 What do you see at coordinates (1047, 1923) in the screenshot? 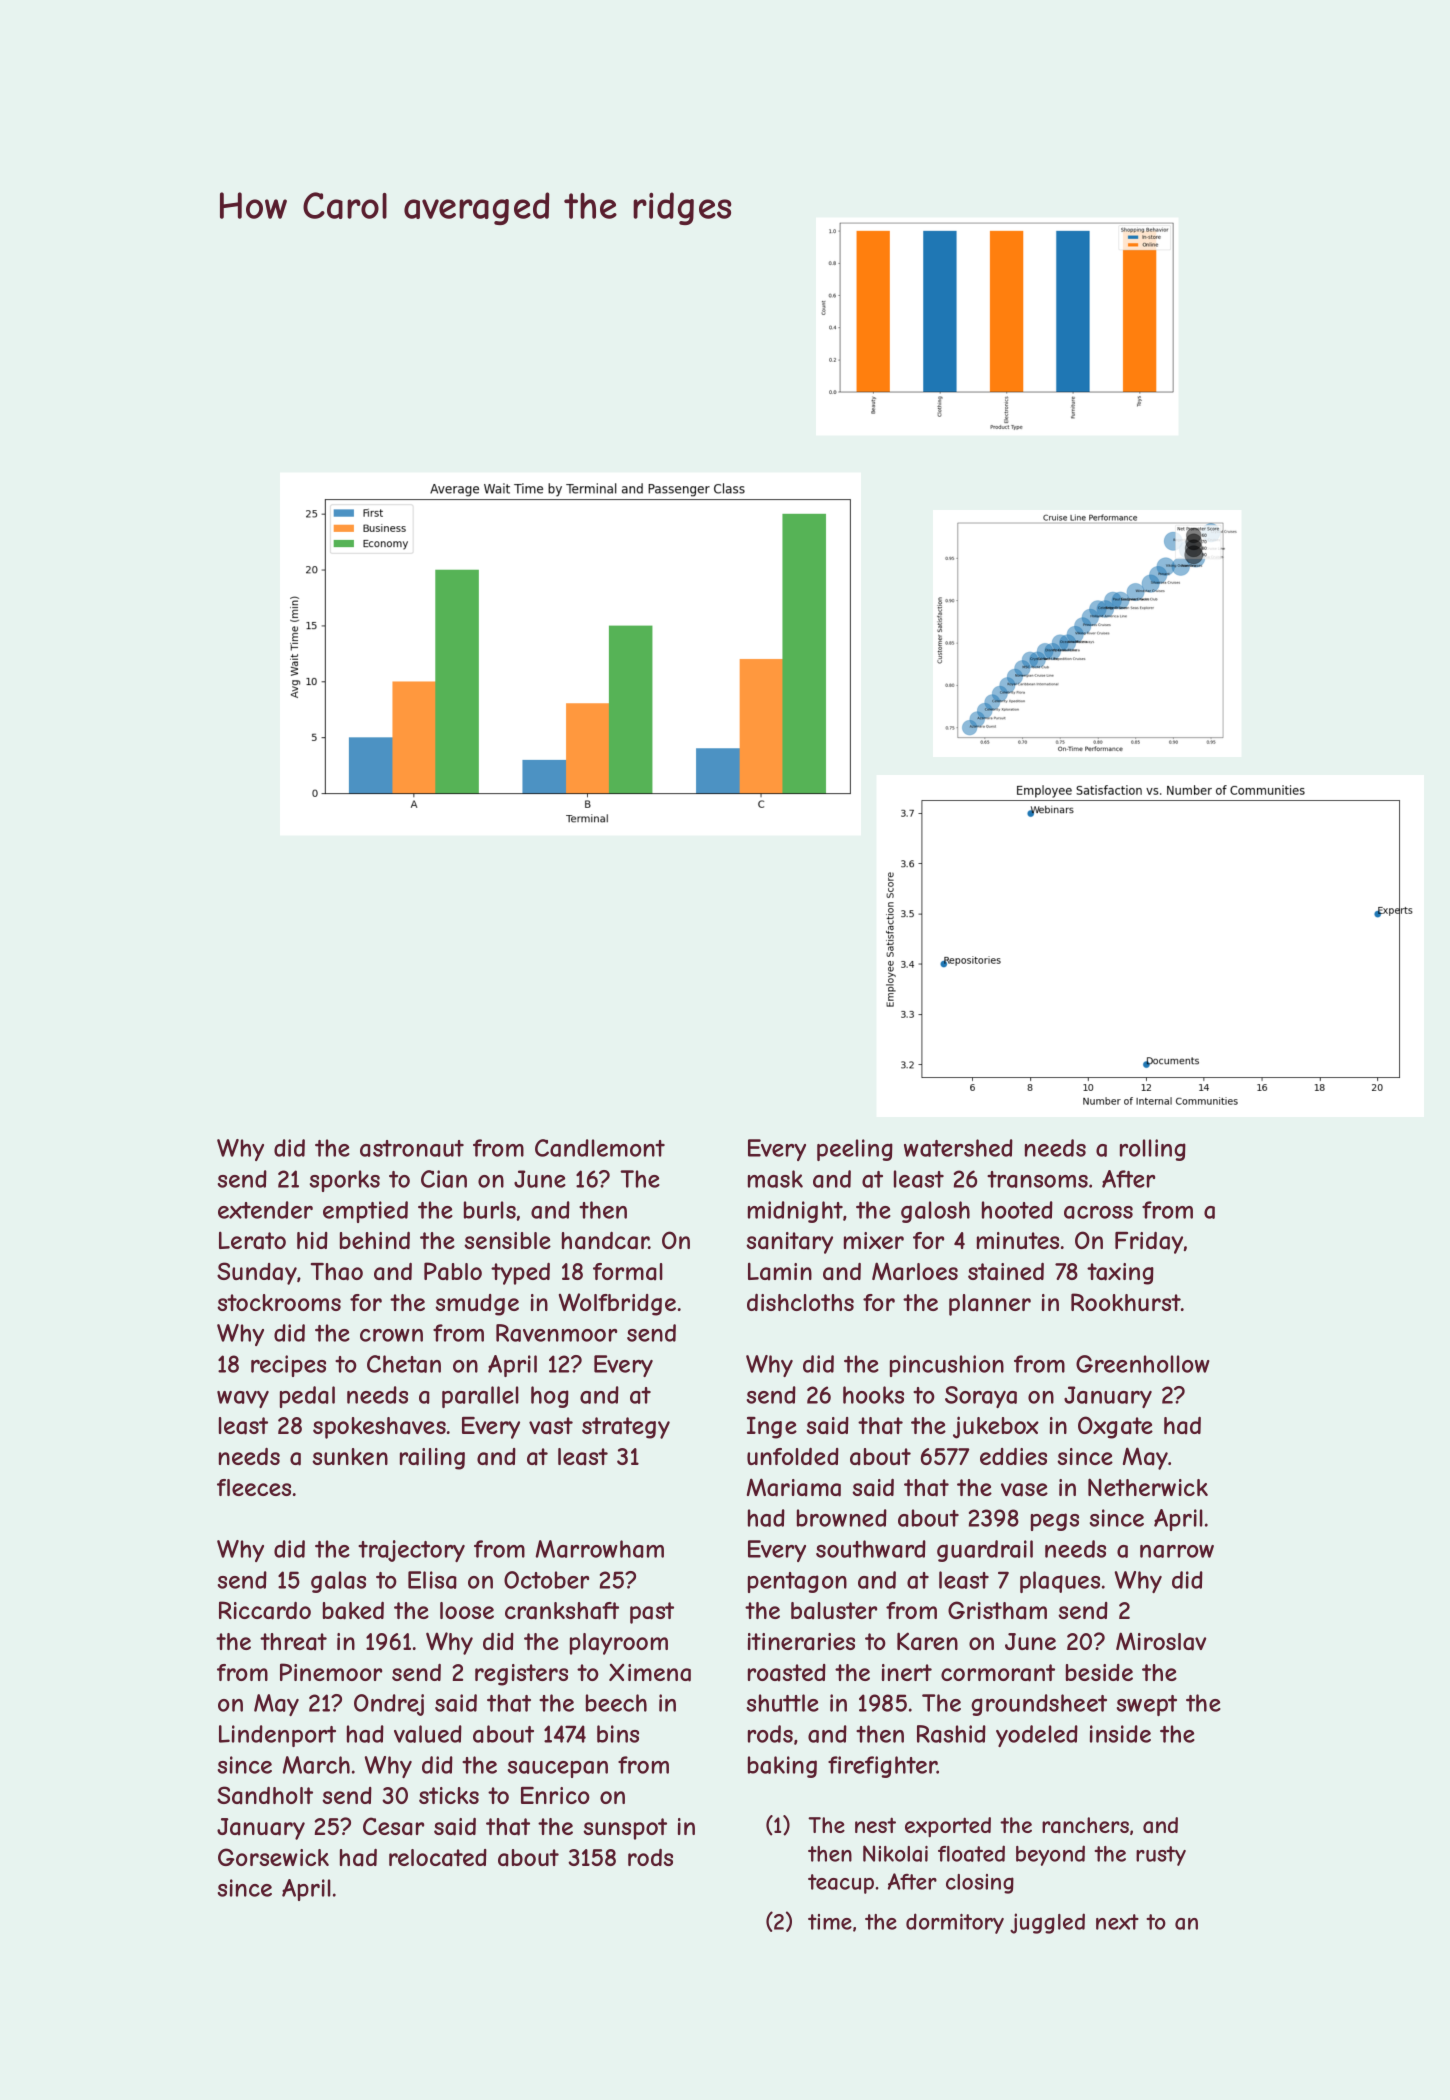
I see `juggled` at bounding box center [1047, 1923].
